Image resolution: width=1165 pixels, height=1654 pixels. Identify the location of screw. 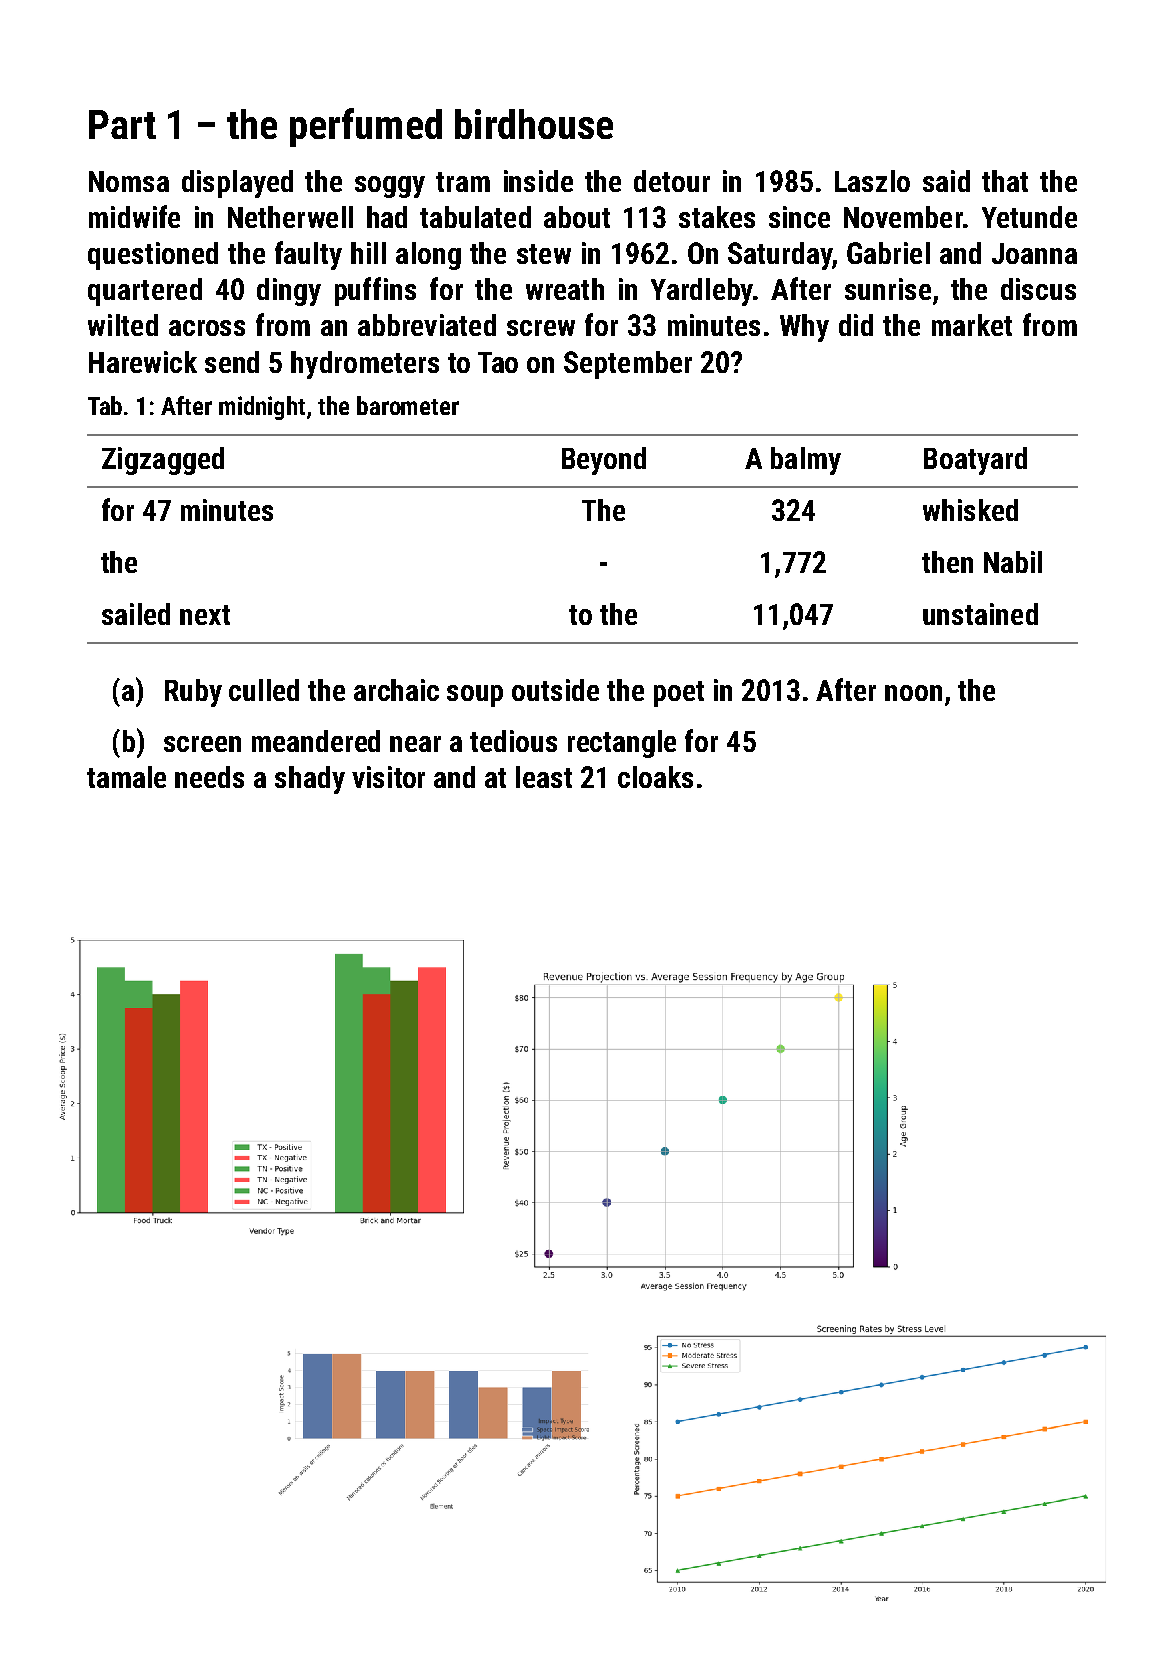
(541, 328).
